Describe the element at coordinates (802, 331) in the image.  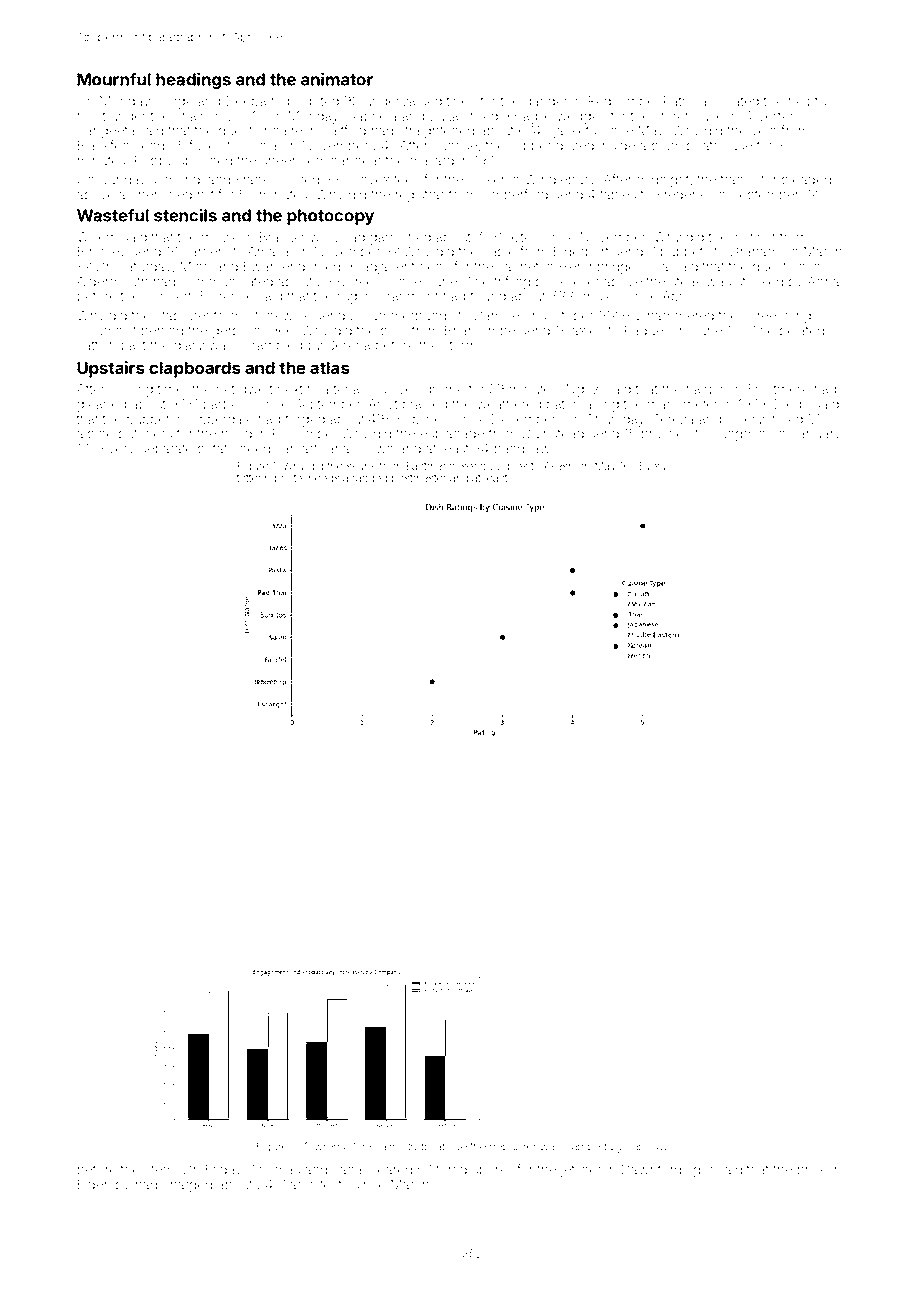
I see `belated` at that location.
